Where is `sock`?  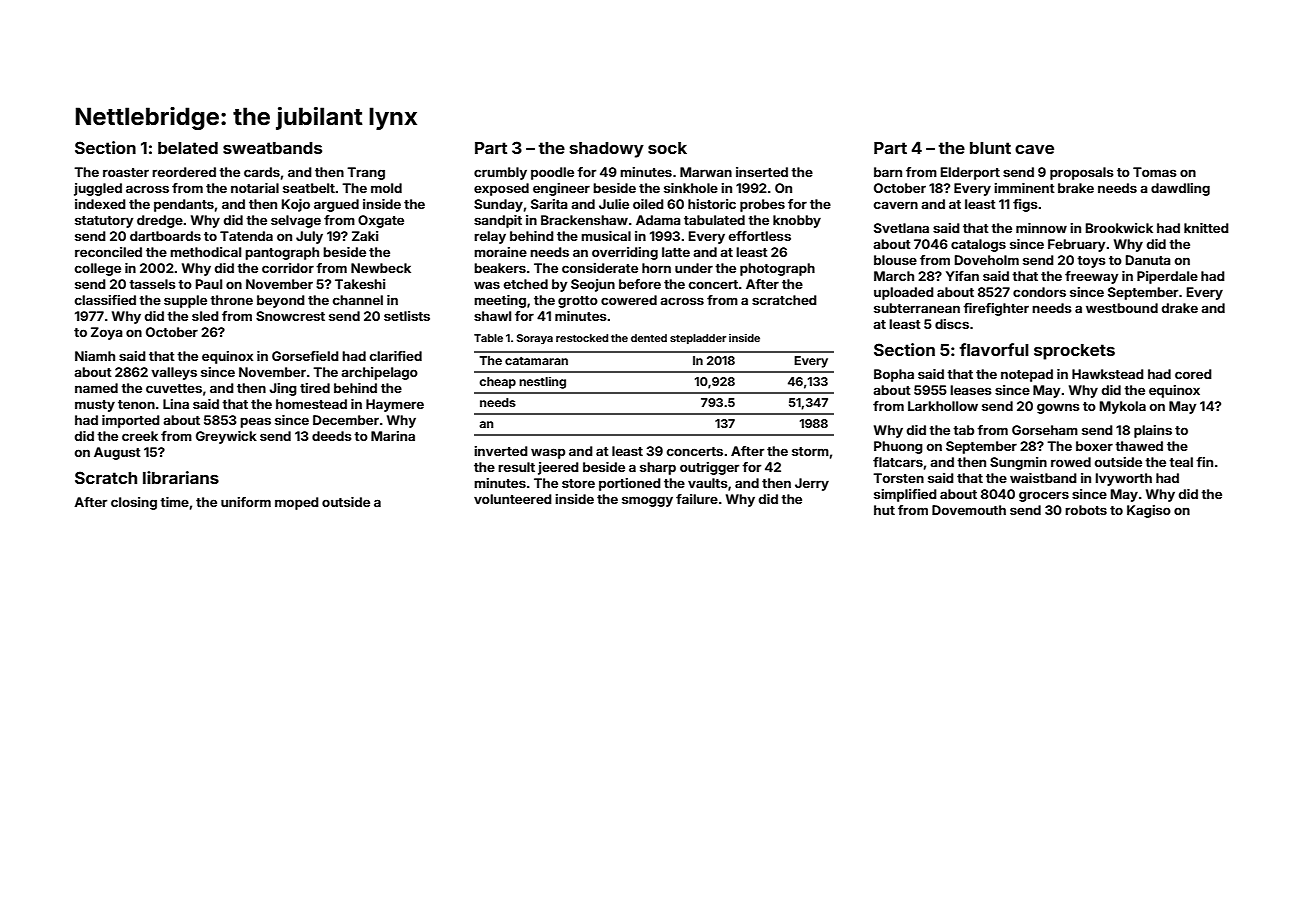
sock is located at coordinates (667, 148).
